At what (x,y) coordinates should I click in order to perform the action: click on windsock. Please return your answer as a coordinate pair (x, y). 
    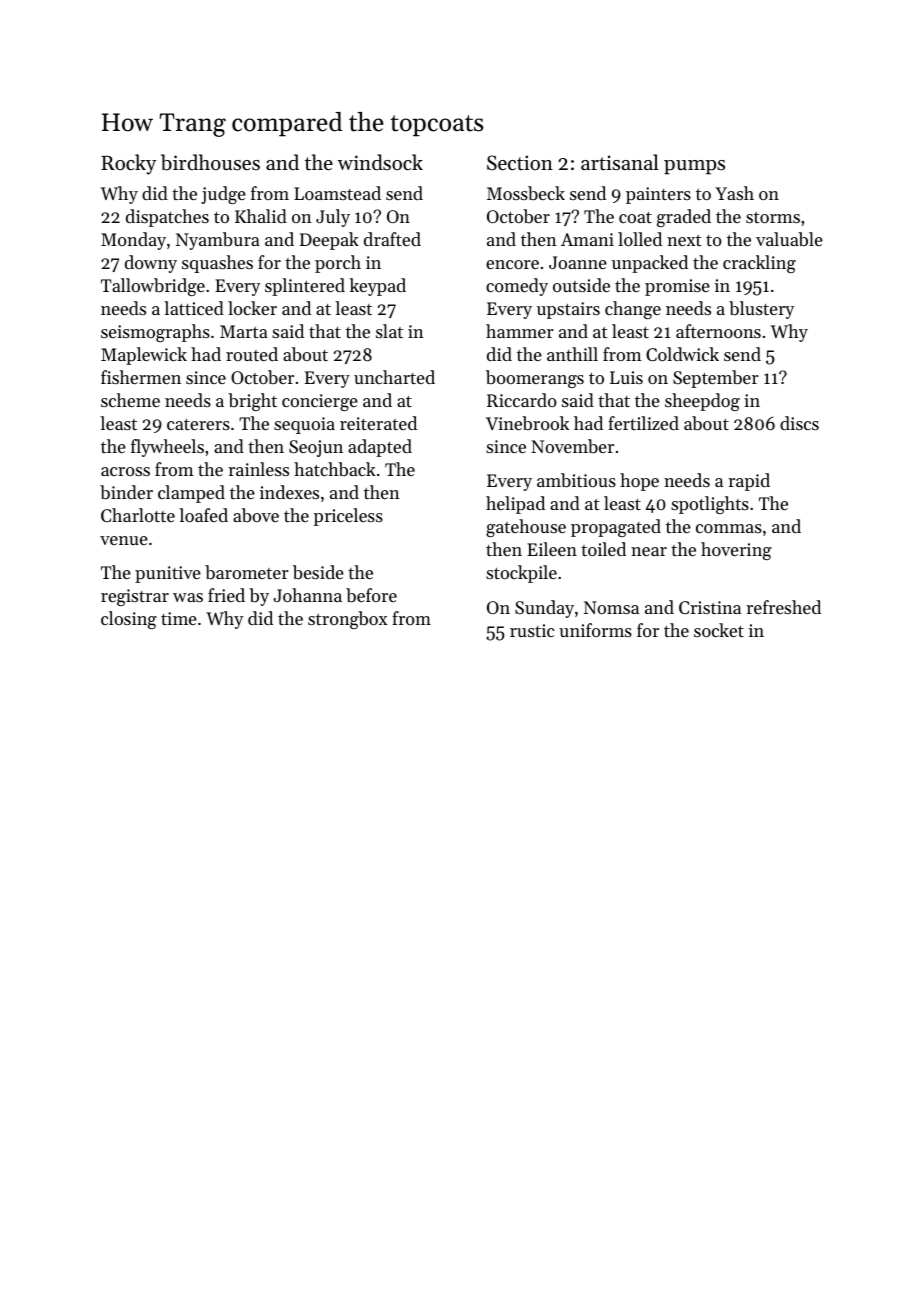
    Looking at the image, I should click on (380, 162).
